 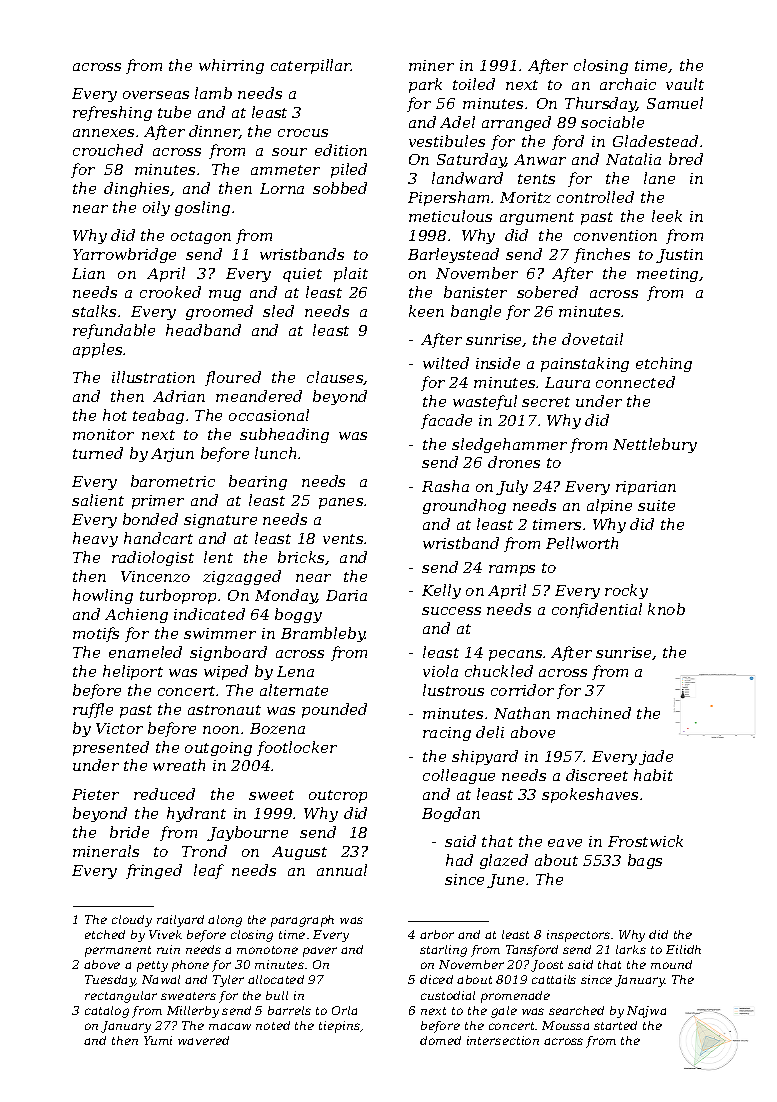 I want to click on vault, so click(x=685, y=84).
